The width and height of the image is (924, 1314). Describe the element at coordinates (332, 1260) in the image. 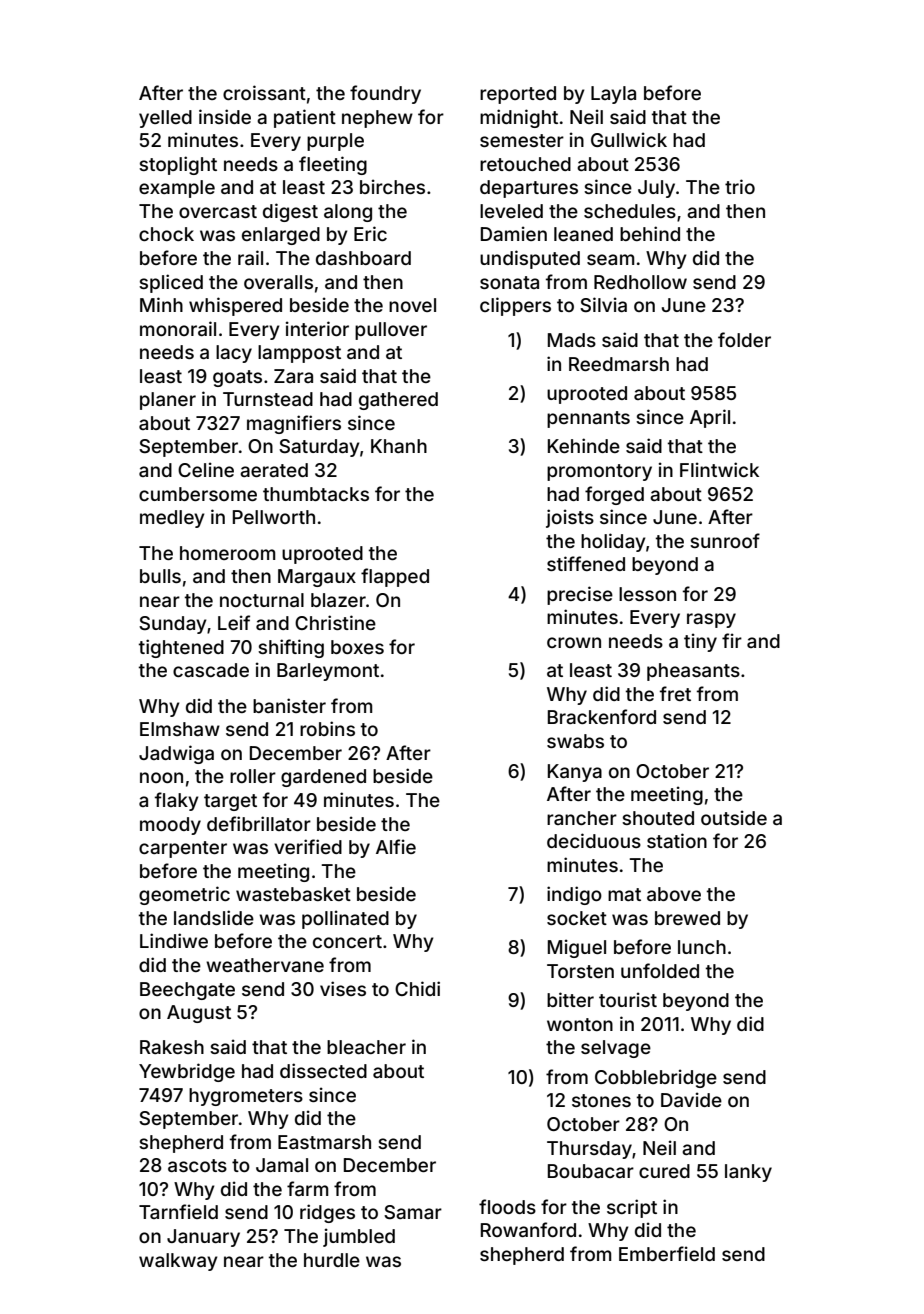

I see `hurdle` at that location.
